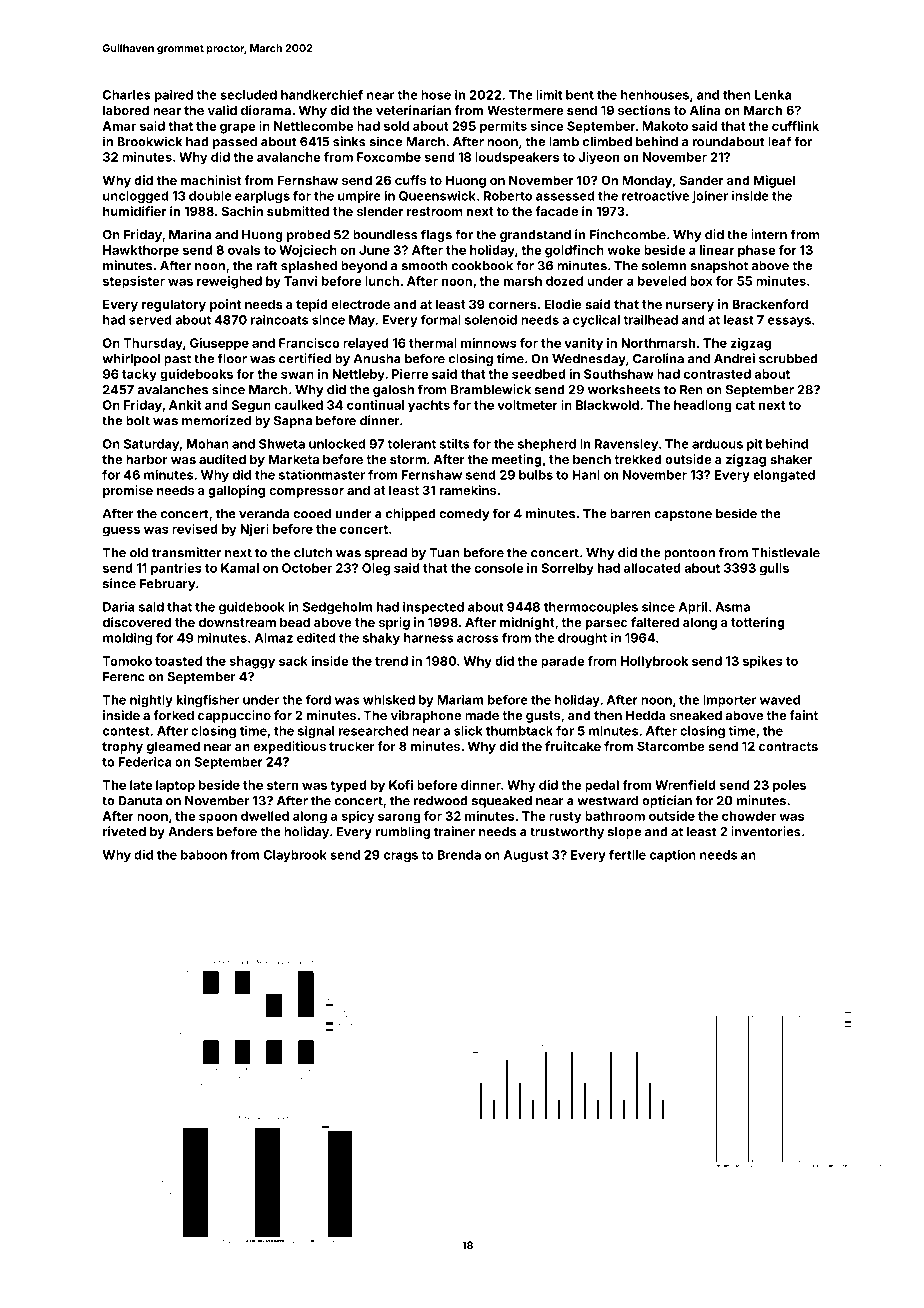 The width and height of the screenshot is (924, 1308). What do you see at coordinates (410, 180) in the screenshot?
I see `cuffs` at bounding box center [410, 180].
